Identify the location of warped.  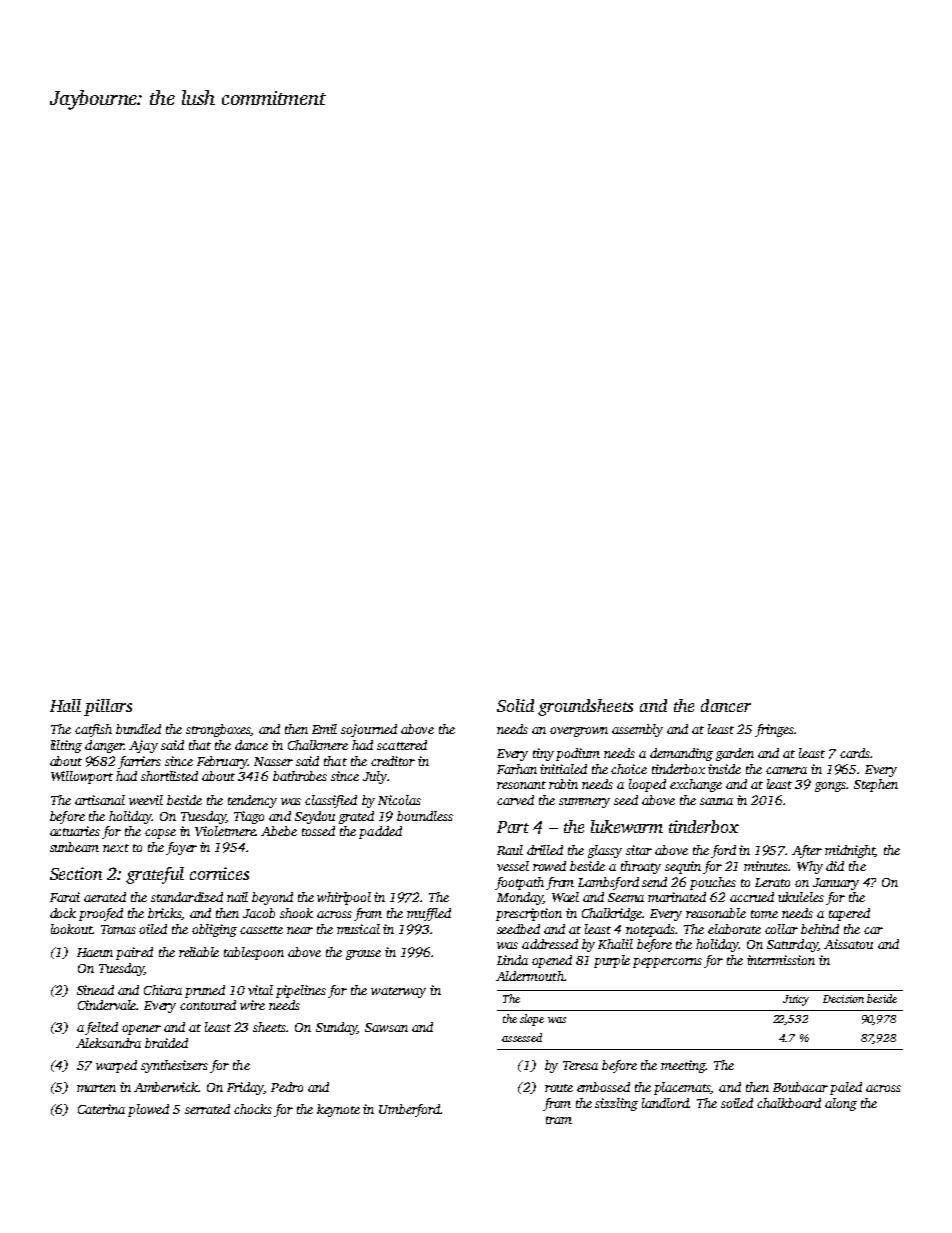
(116, 1066).
